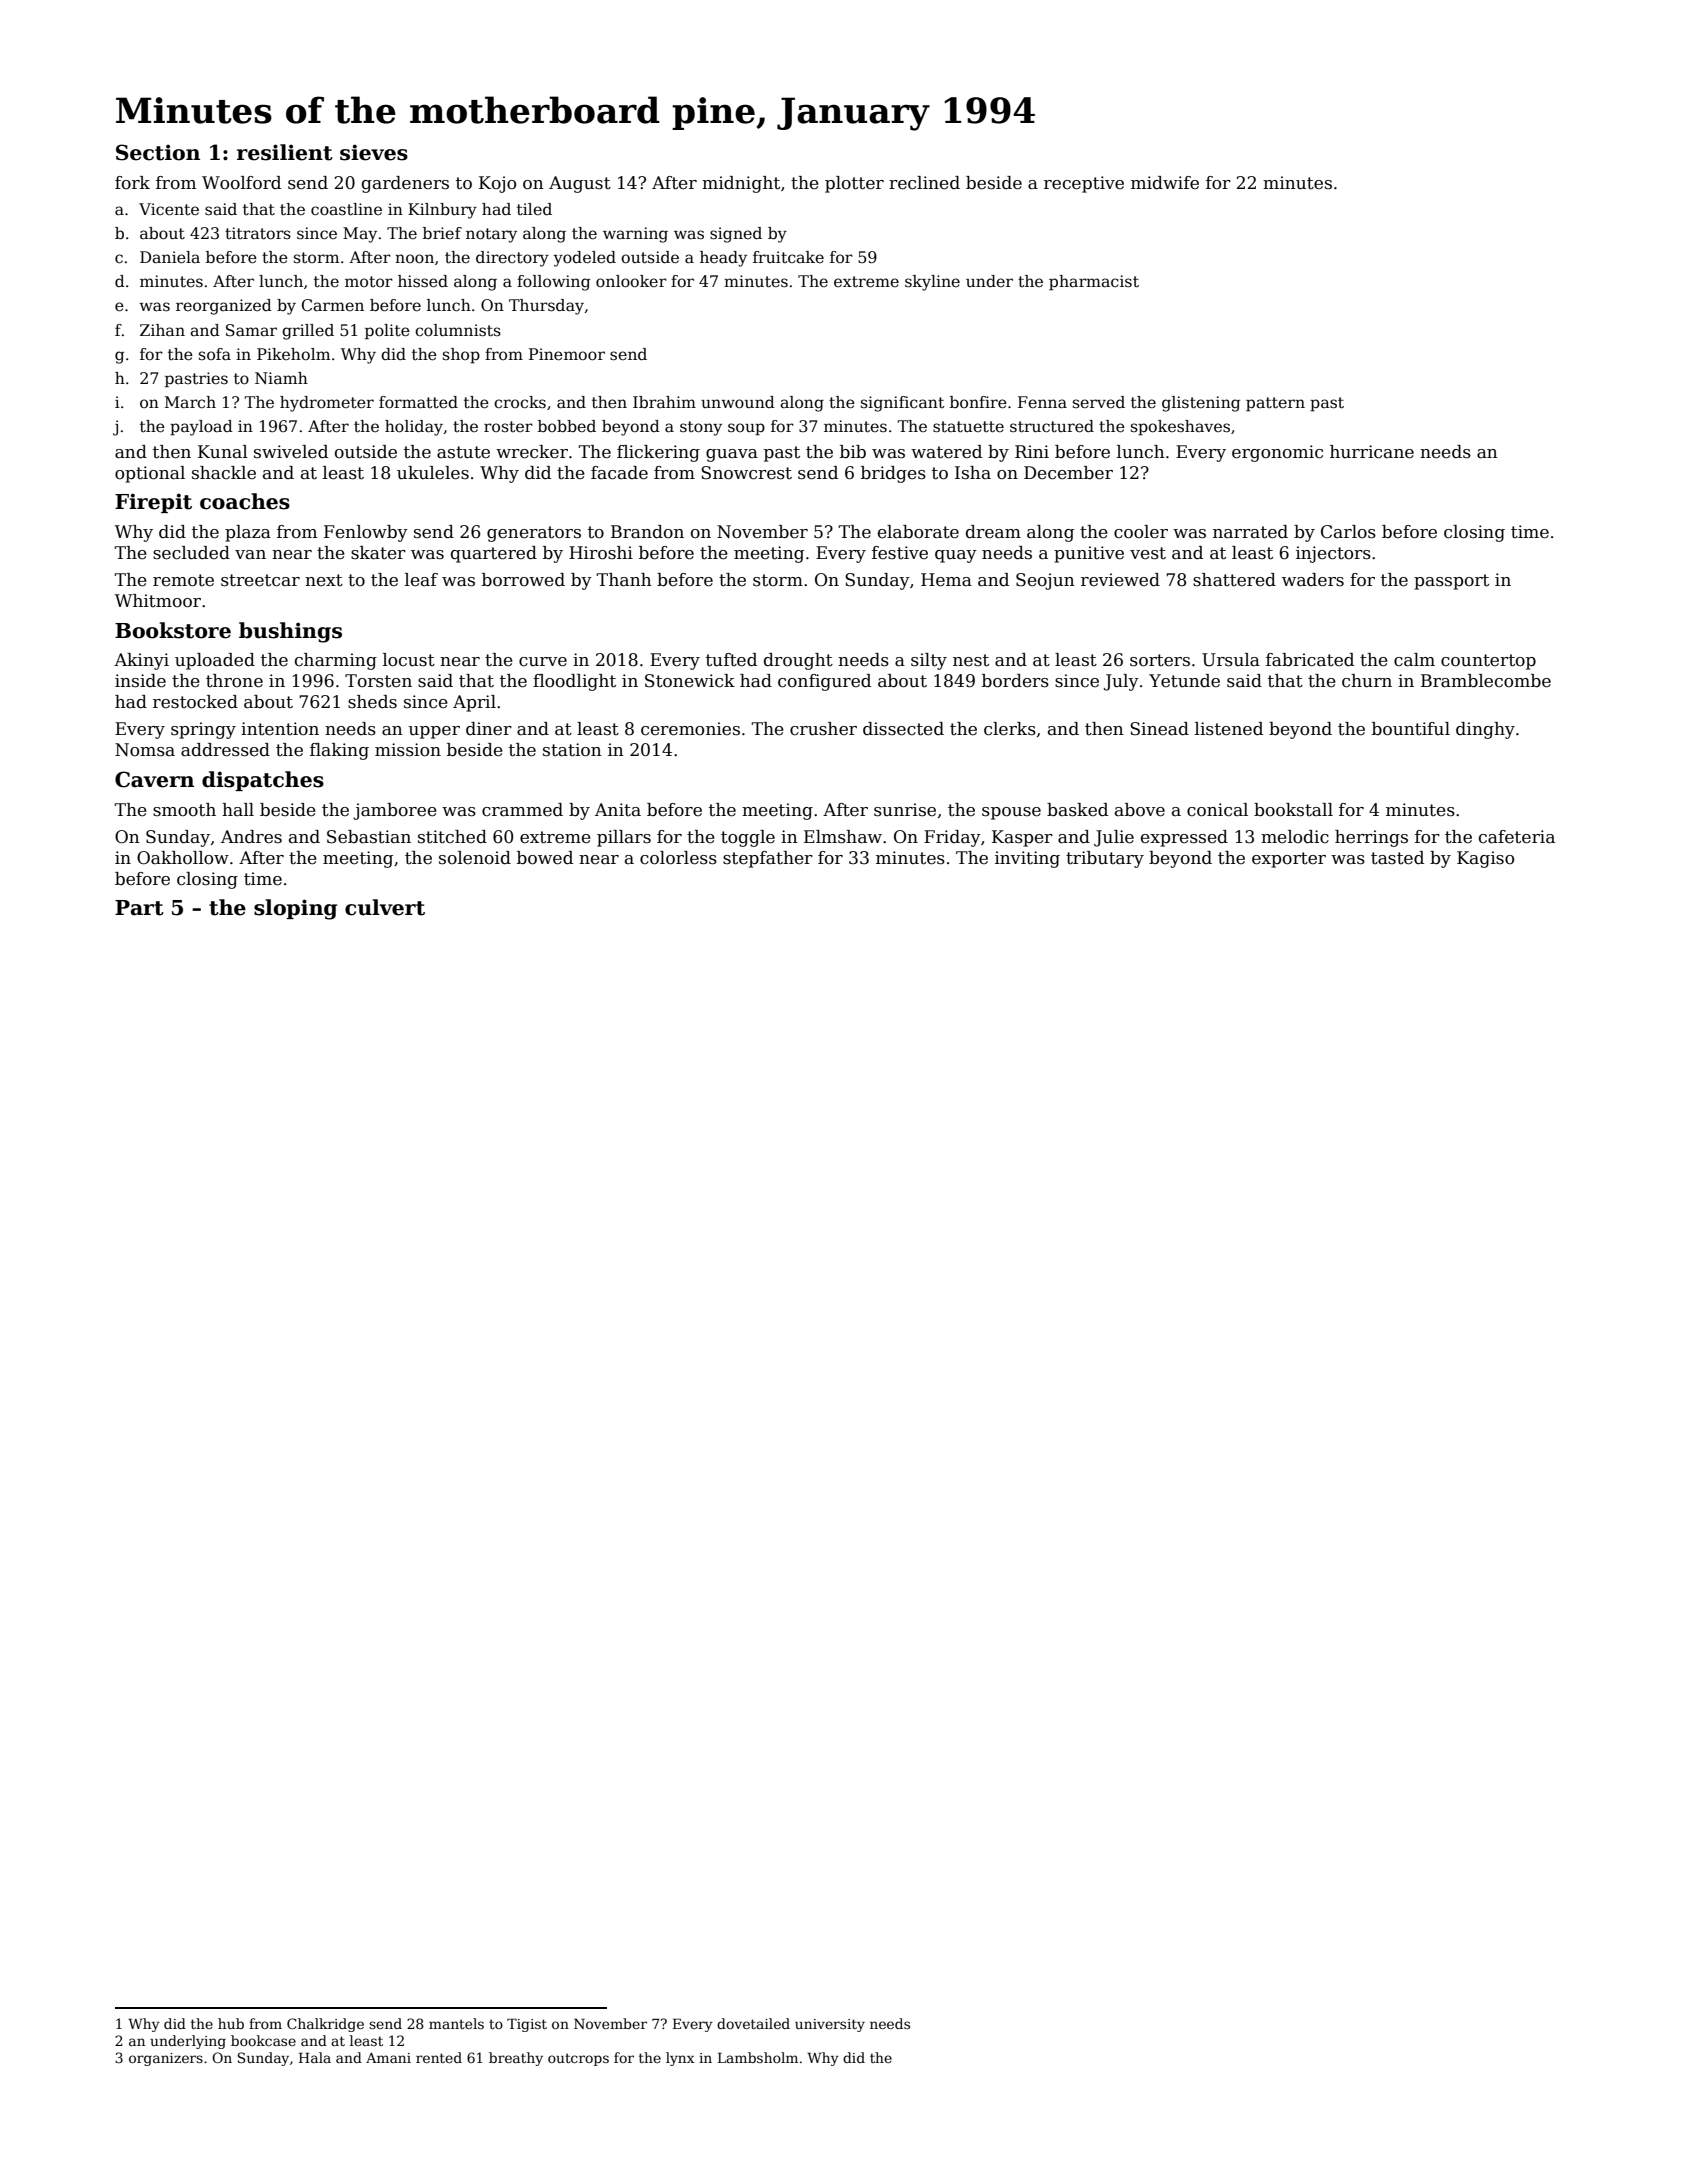  Describe the element at coordinates (924, 183) in the page. I see `reclined` at that location.
